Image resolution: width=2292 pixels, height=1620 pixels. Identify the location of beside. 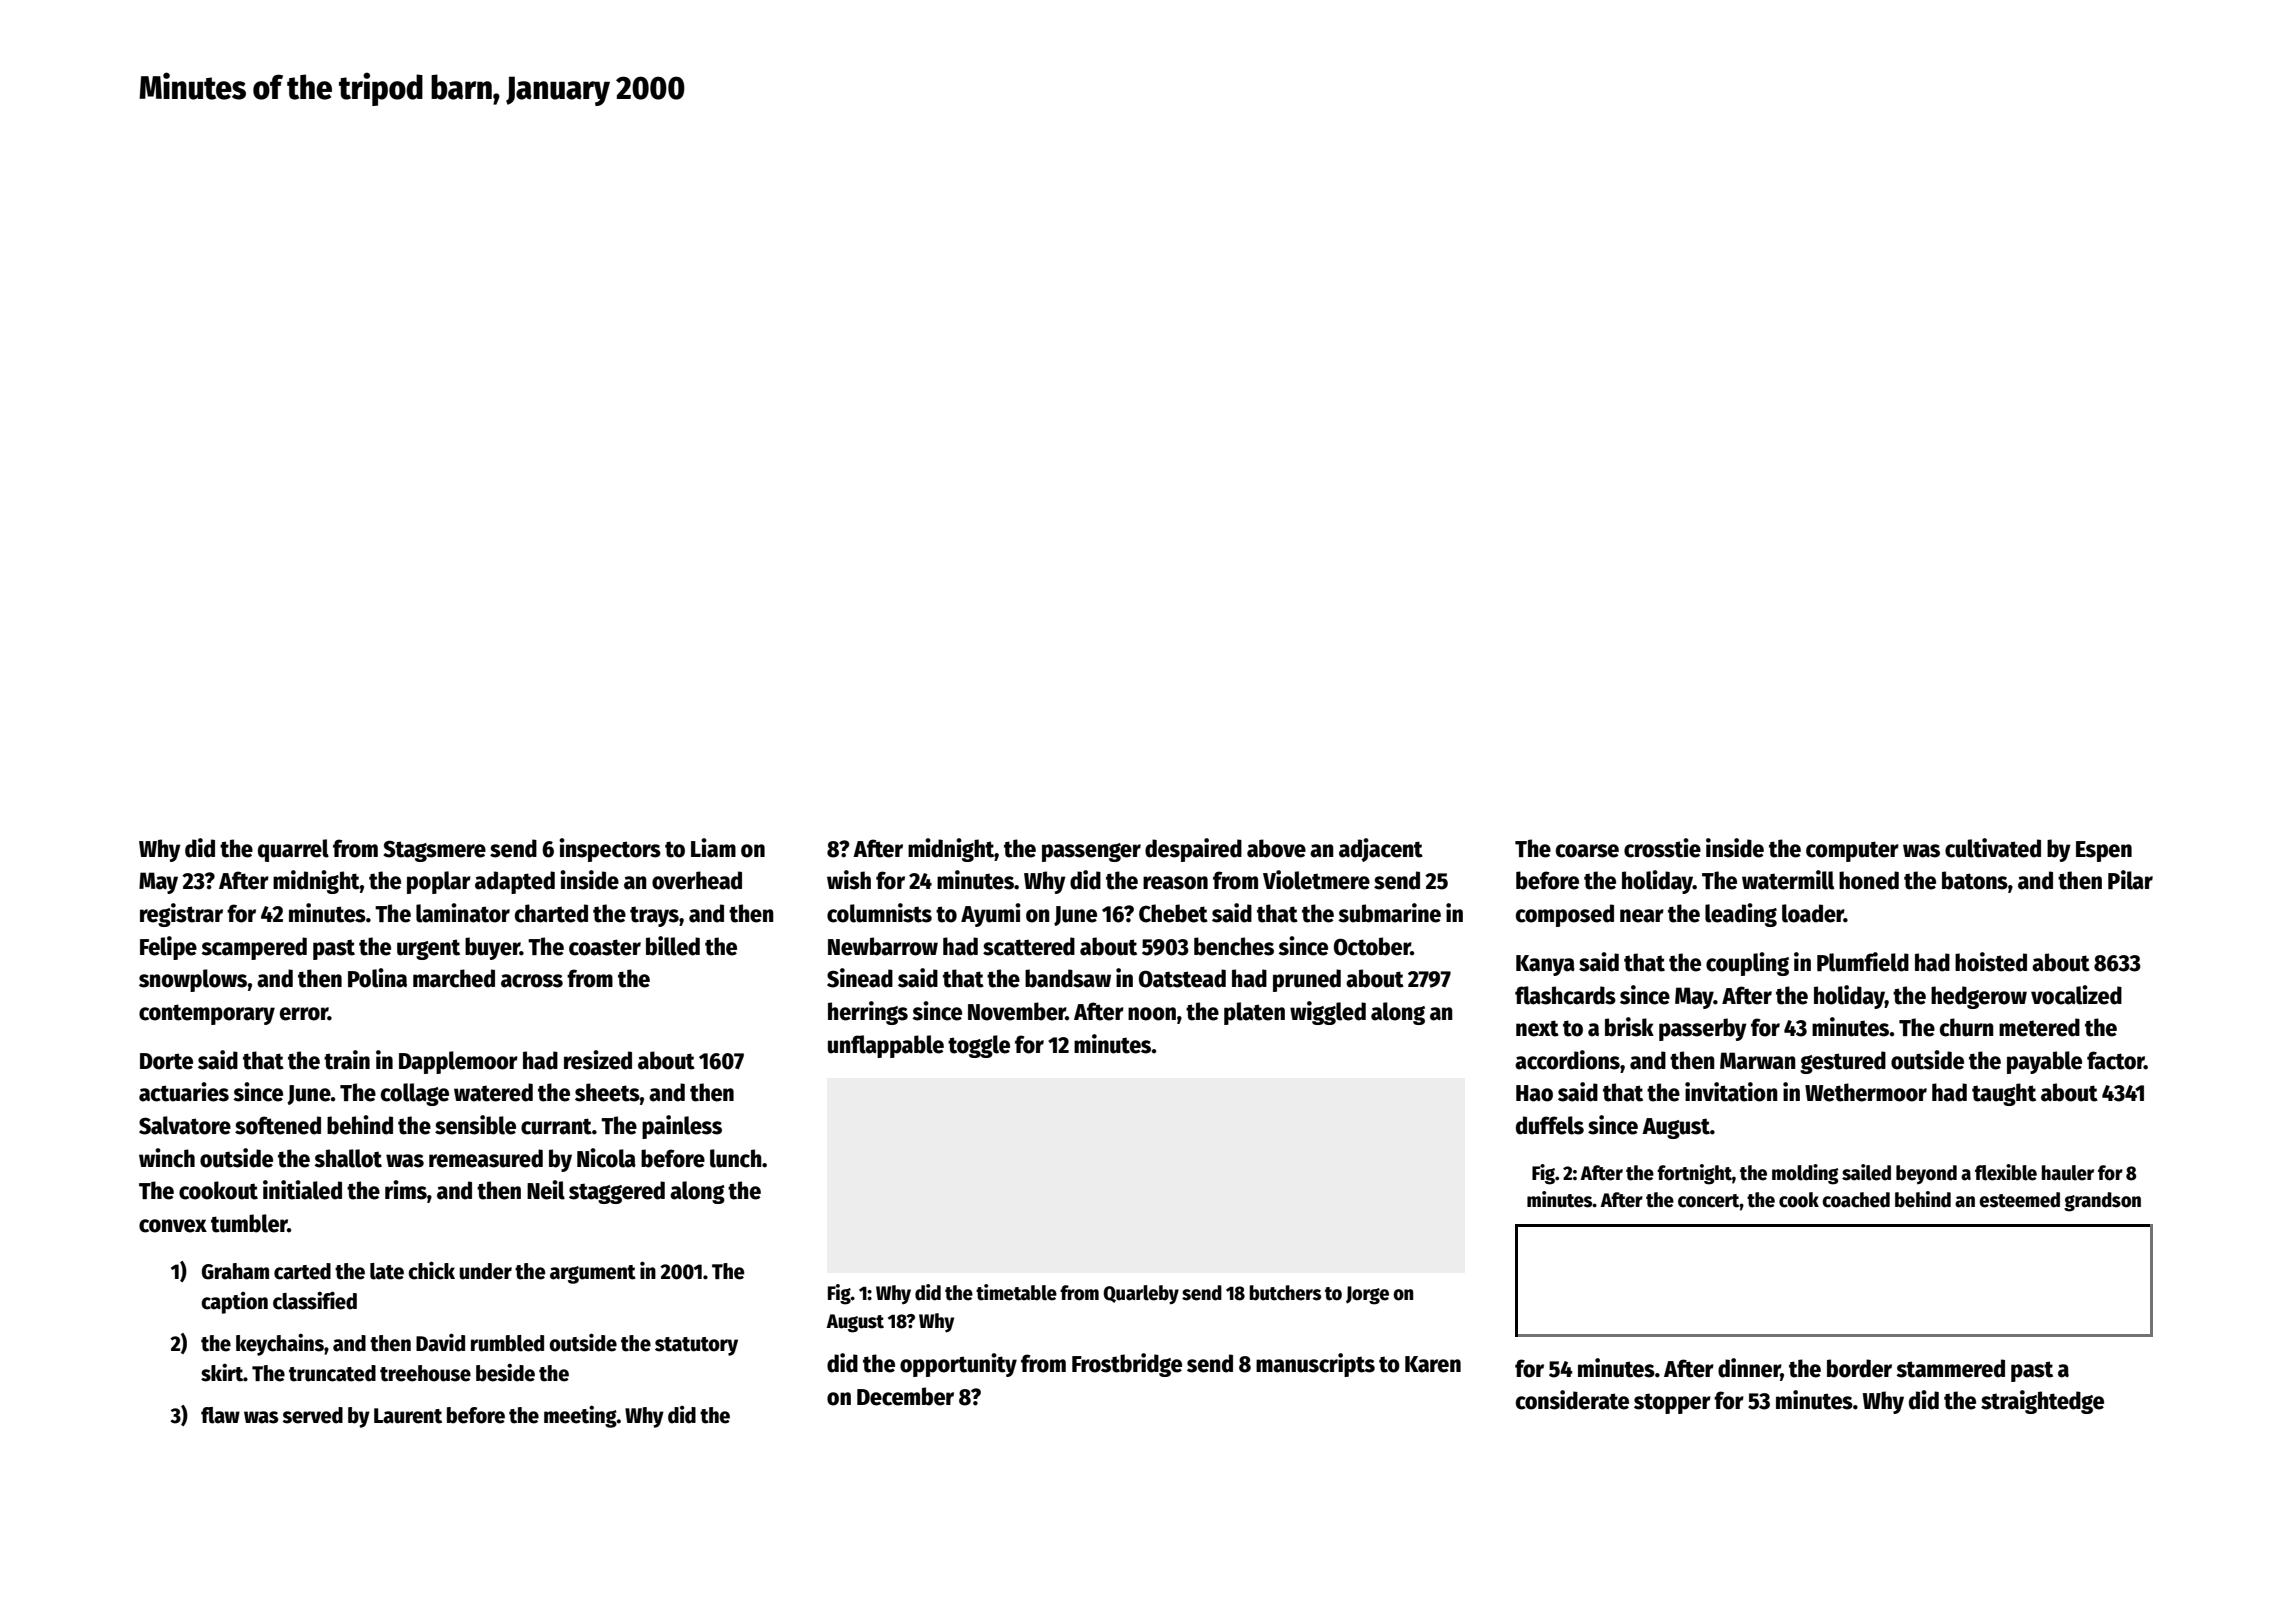
(505, 1372).
